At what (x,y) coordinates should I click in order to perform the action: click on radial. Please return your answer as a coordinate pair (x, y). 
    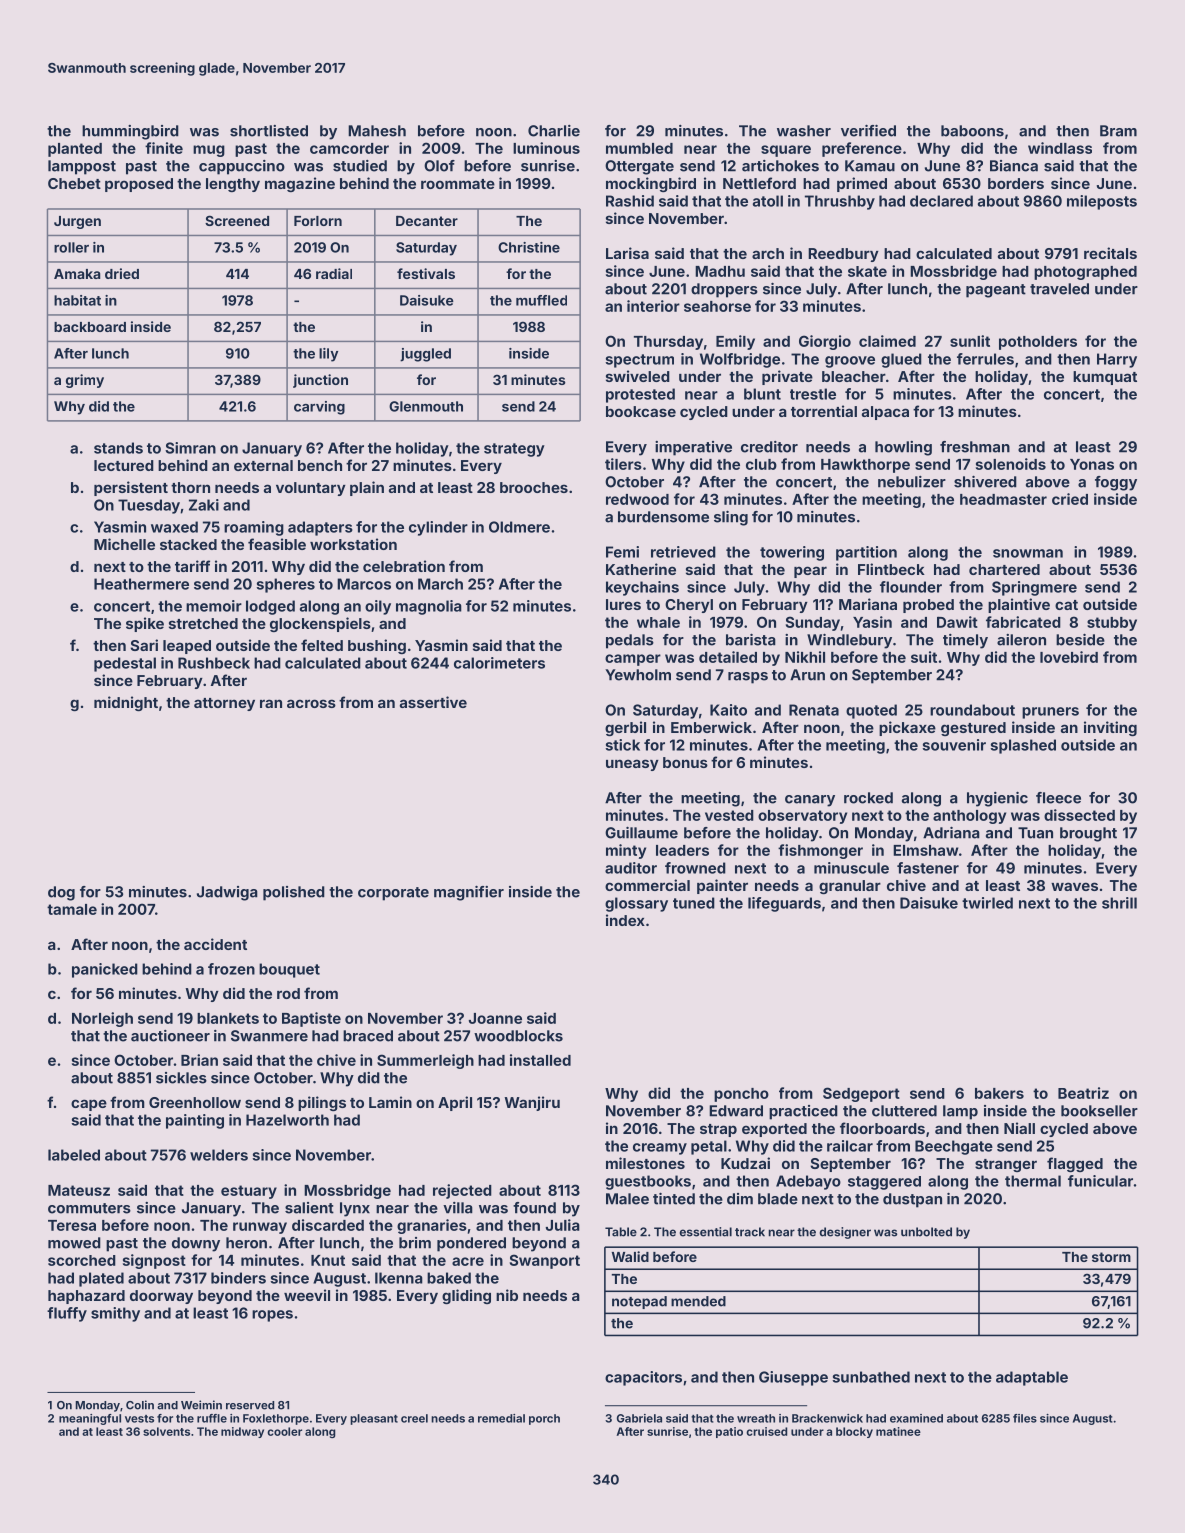
    Looking at the image, I should click on (334, 273).
